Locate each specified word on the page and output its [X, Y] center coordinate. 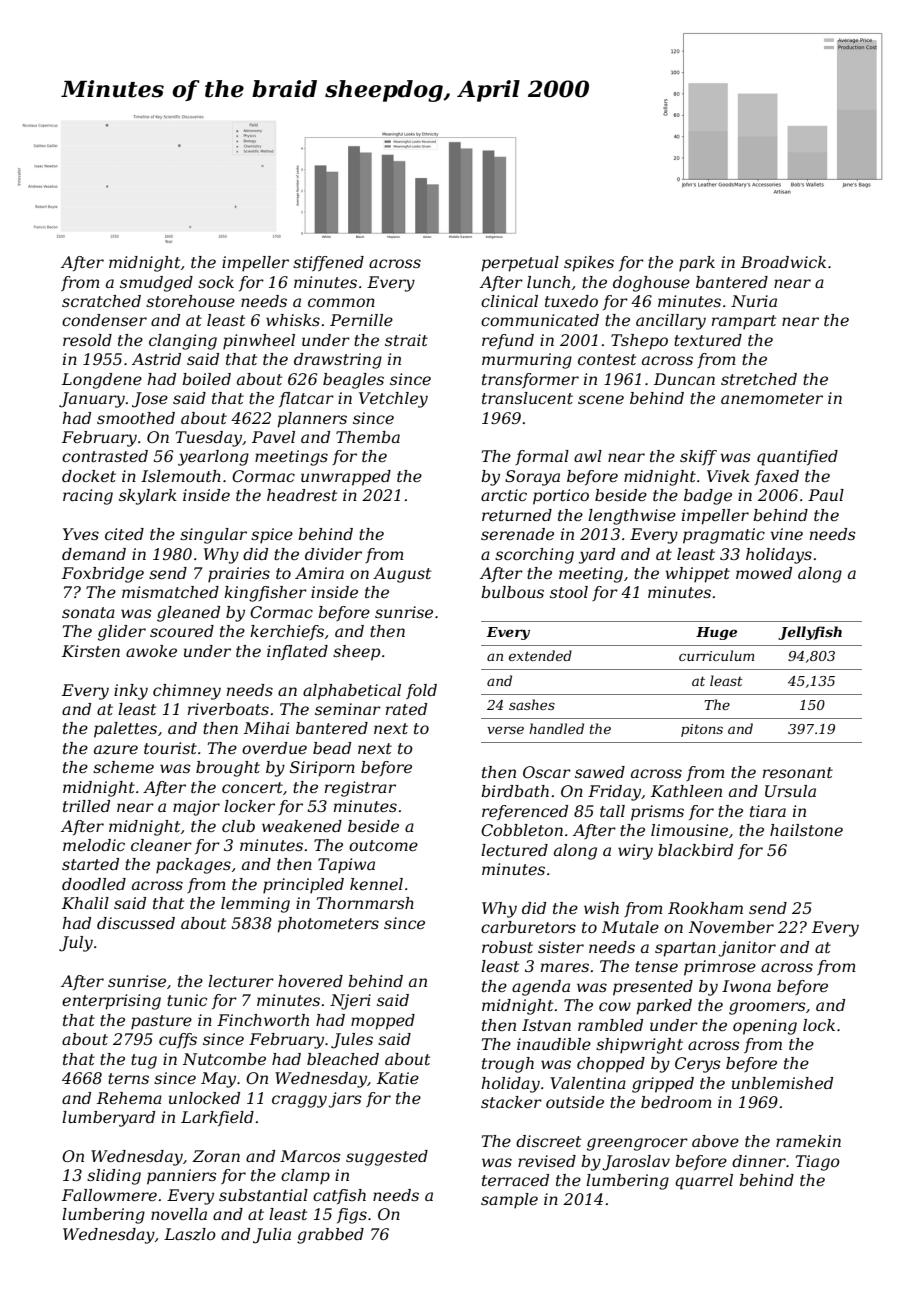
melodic [94, 845]
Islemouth [181, 476]
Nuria [754, 301]
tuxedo [571, 301]
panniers [182, 1177]
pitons [702, 730]
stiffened [328, 264]
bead [332, 748]
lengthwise [632, 517]
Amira [319, 573]
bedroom [676, 1102]
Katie [398, 1078]
